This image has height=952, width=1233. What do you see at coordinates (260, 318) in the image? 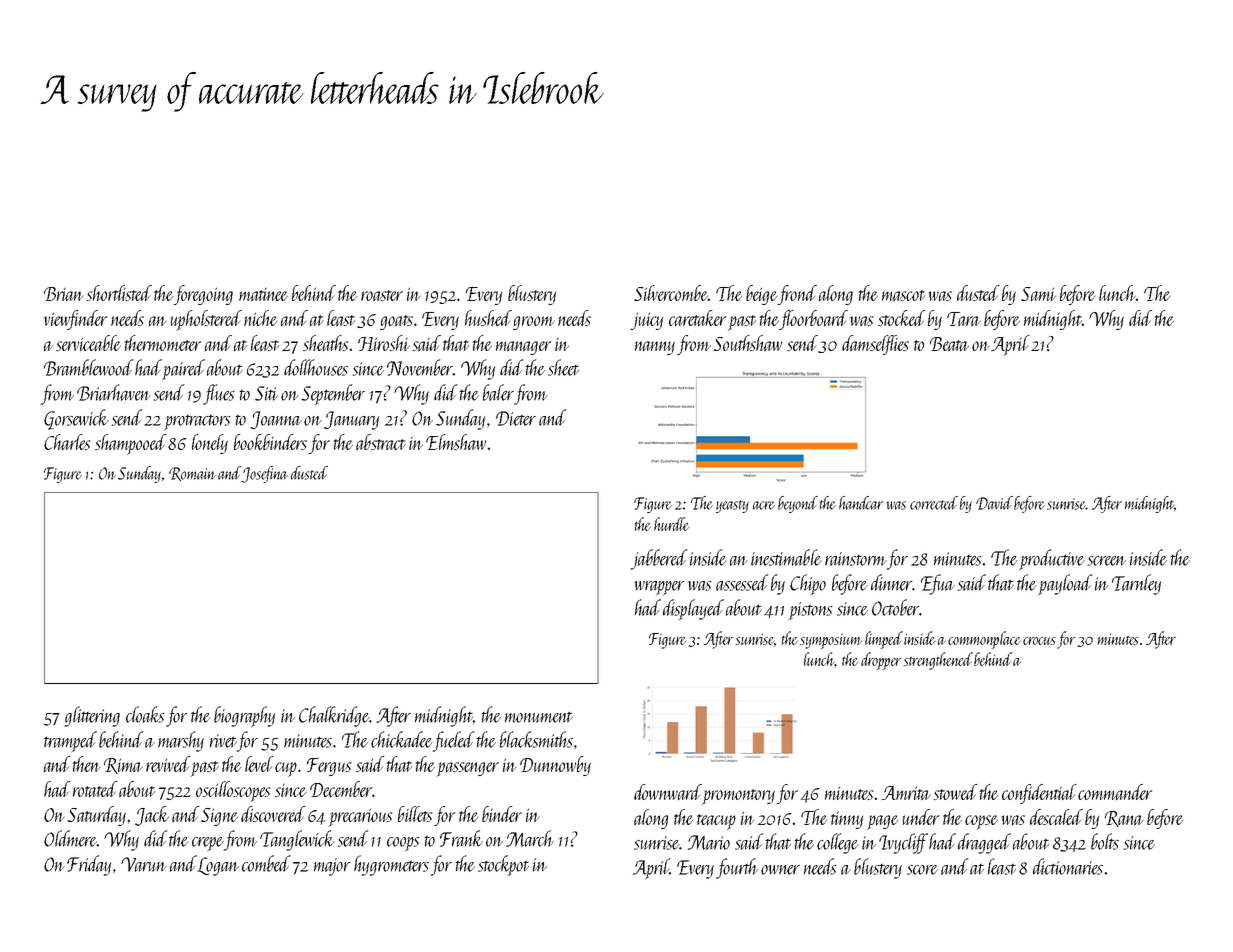
I see `niche` at bounding box center [260, 318].
